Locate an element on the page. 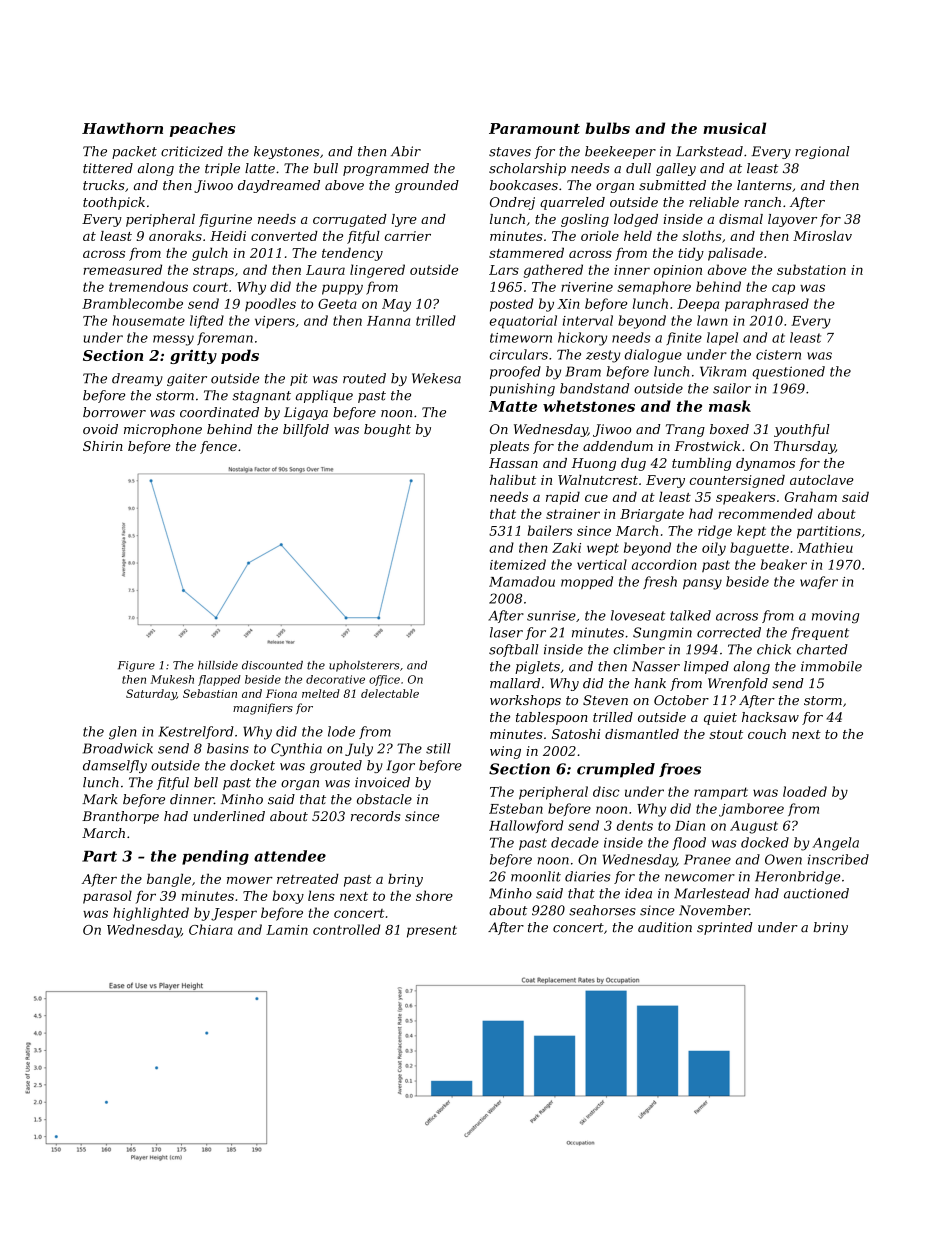  laser is located at coordinates (506, 632).
